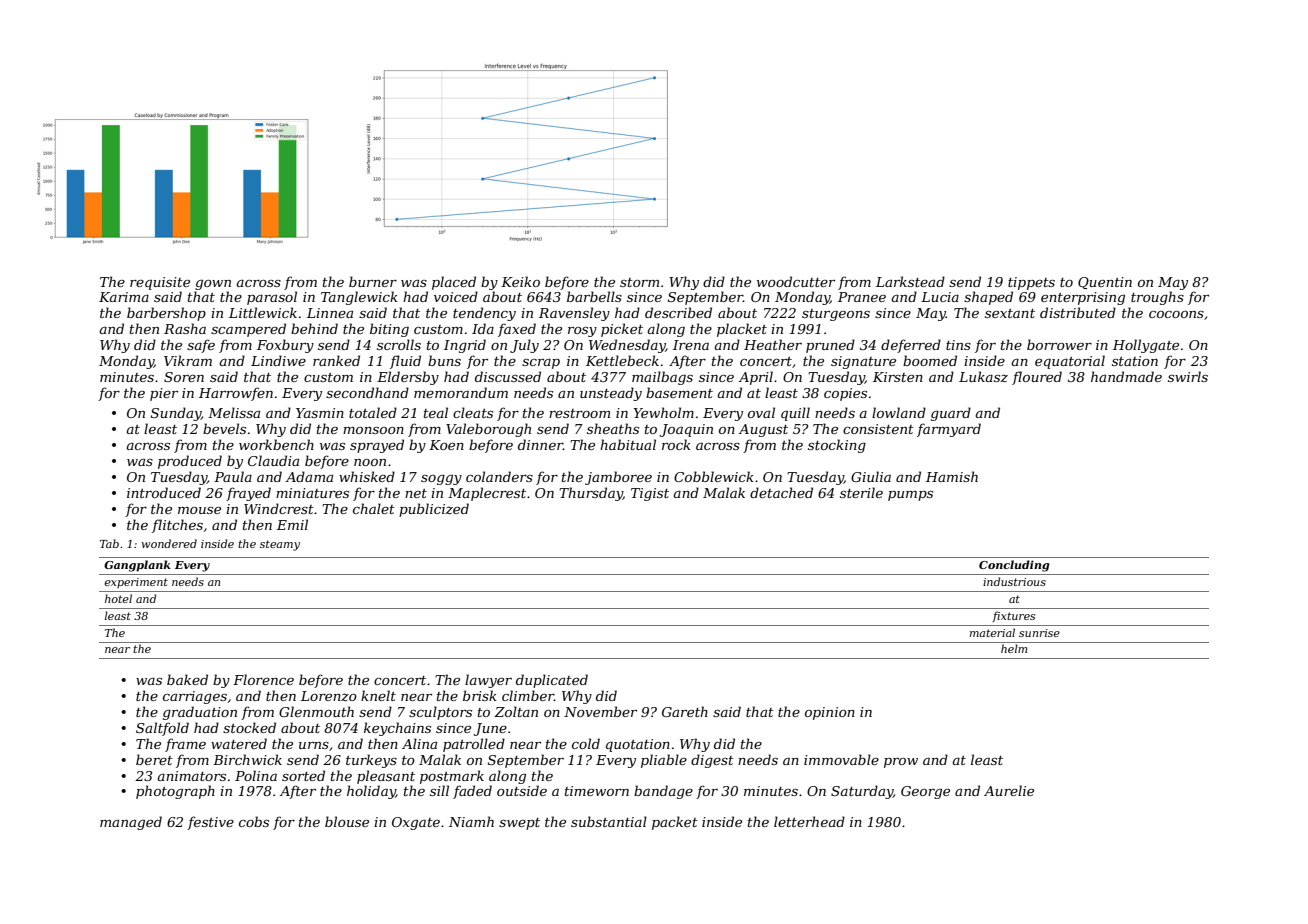  What do you see at coordinates (901, 763) in the screenshot?
I see `prow` at bounding box center [901, 763].
